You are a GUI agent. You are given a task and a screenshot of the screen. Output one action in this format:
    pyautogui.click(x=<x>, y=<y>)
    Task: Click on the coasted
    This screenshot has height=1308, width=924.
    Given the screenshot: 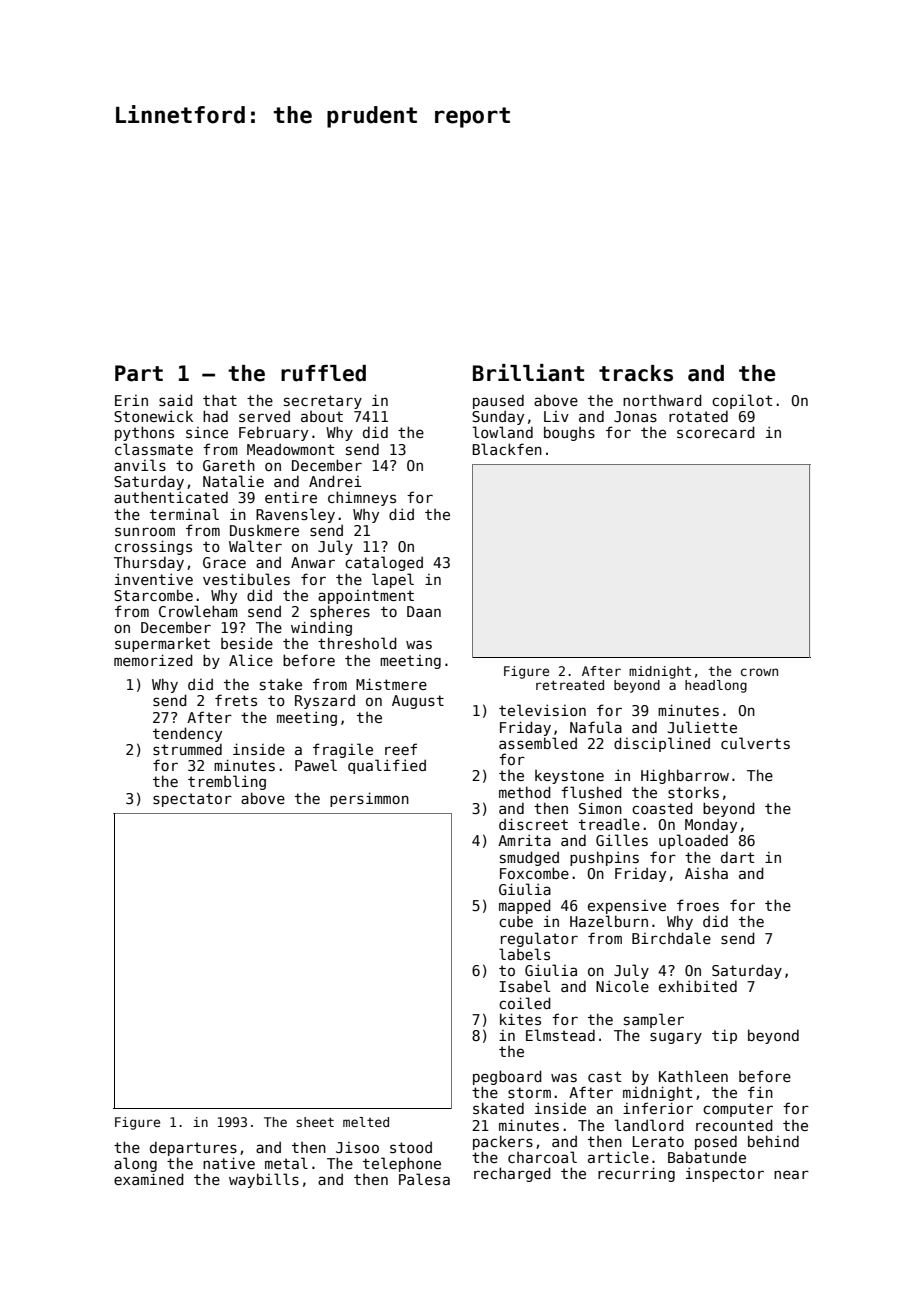 What is the action you would take?
    pyautogui.click(x=662, y=808)
